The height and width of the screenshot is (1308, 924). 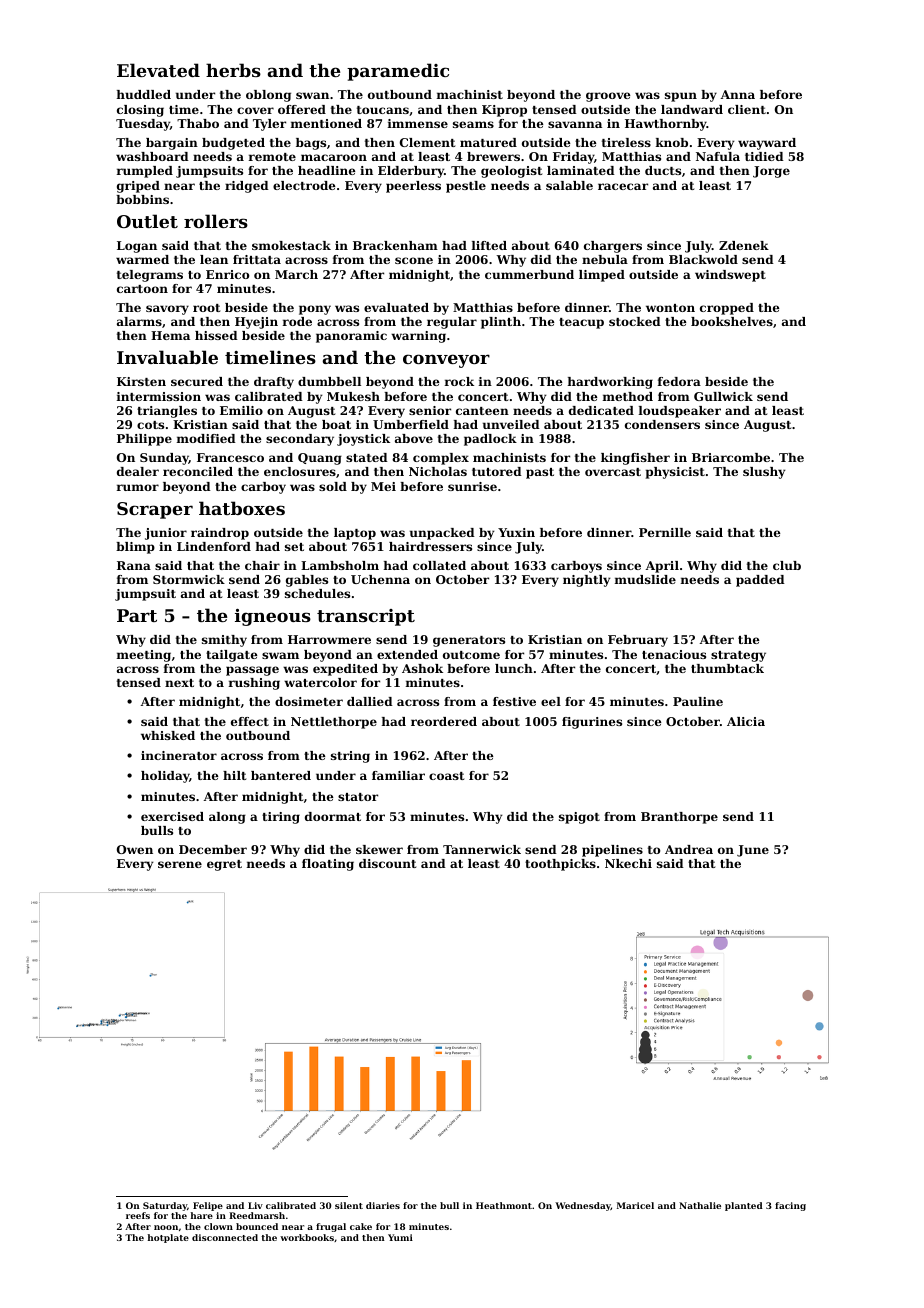 What do you see at coordinates (172, 144) in the screenshot?
I see `bargain` at bounding box center [172, 144].
